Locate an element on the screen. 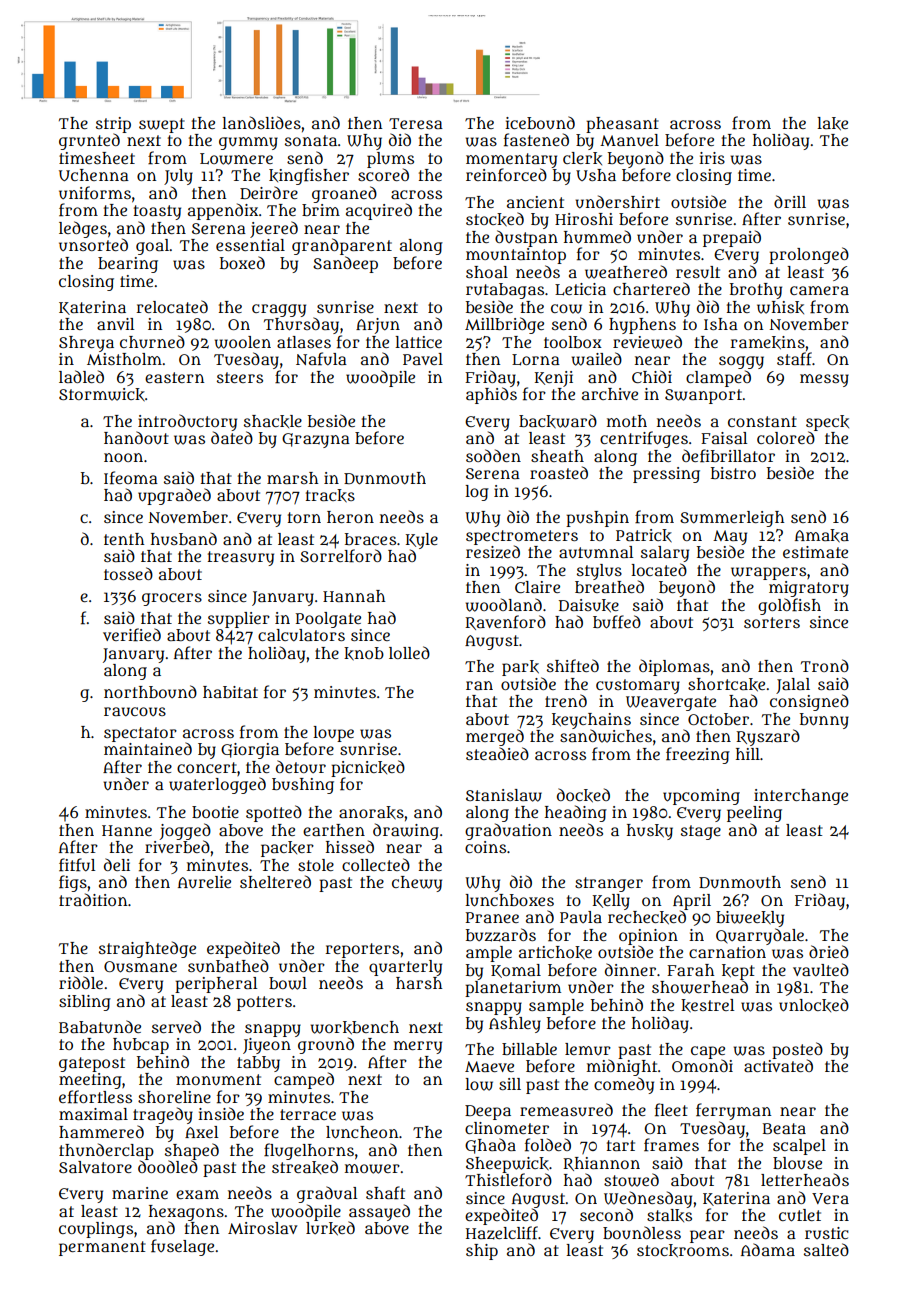  dried is located at coordinates (829, 951).
